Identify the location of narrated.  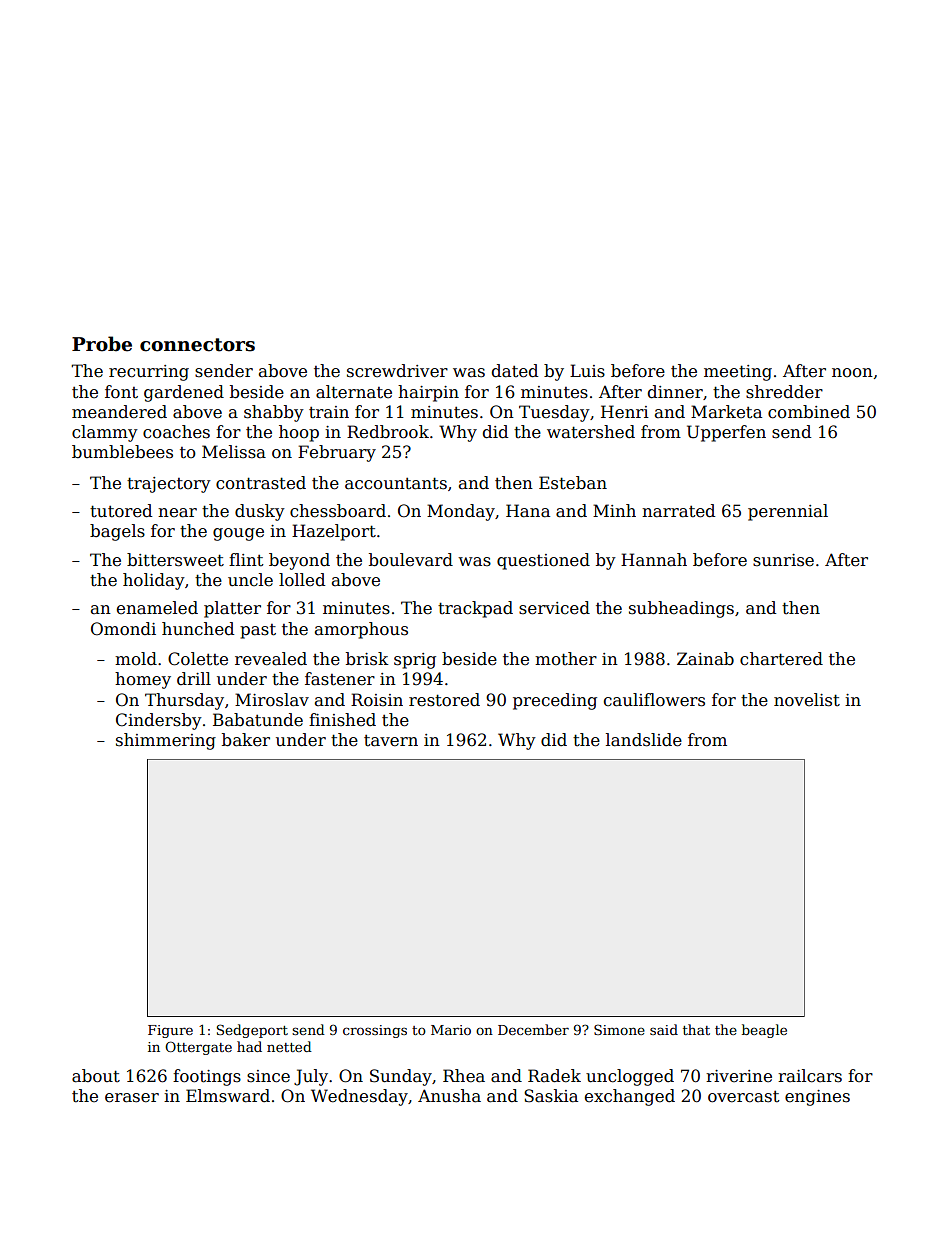
(678, 511).
